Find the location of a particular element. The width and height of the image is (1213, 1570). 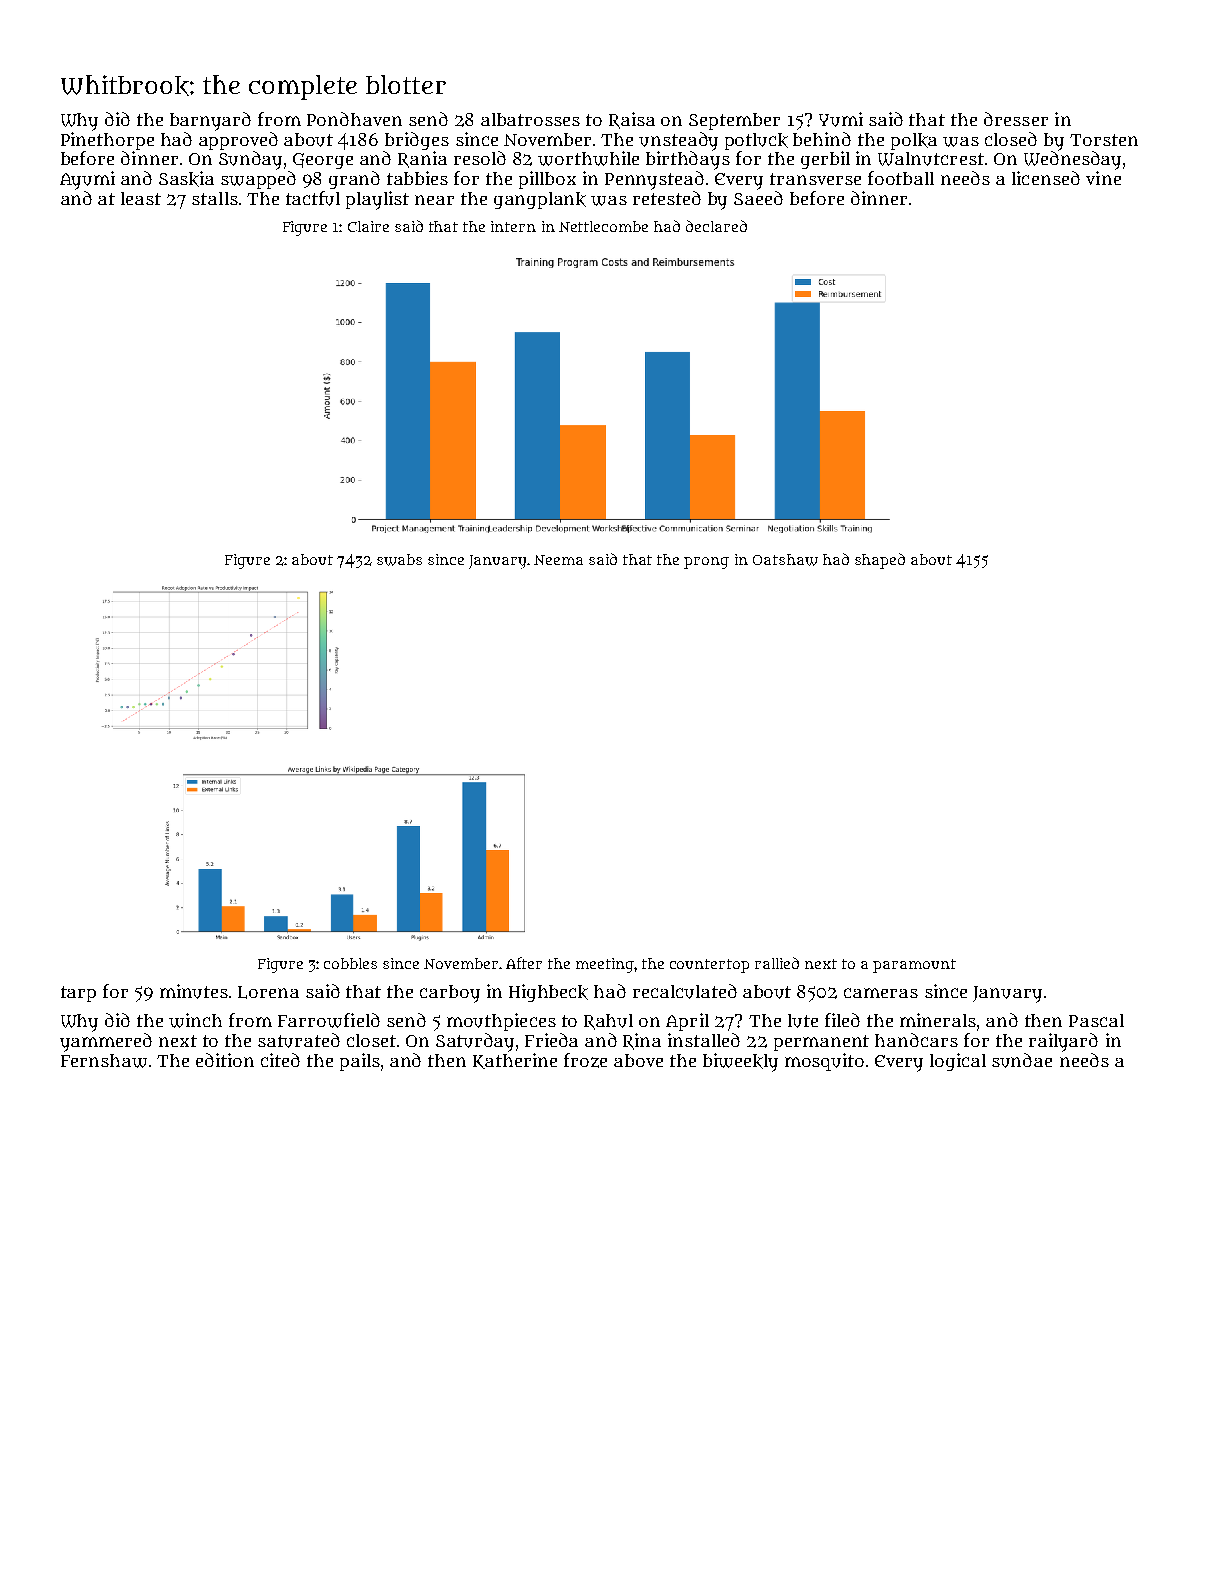

polka is located at coordinates (914, 141).
